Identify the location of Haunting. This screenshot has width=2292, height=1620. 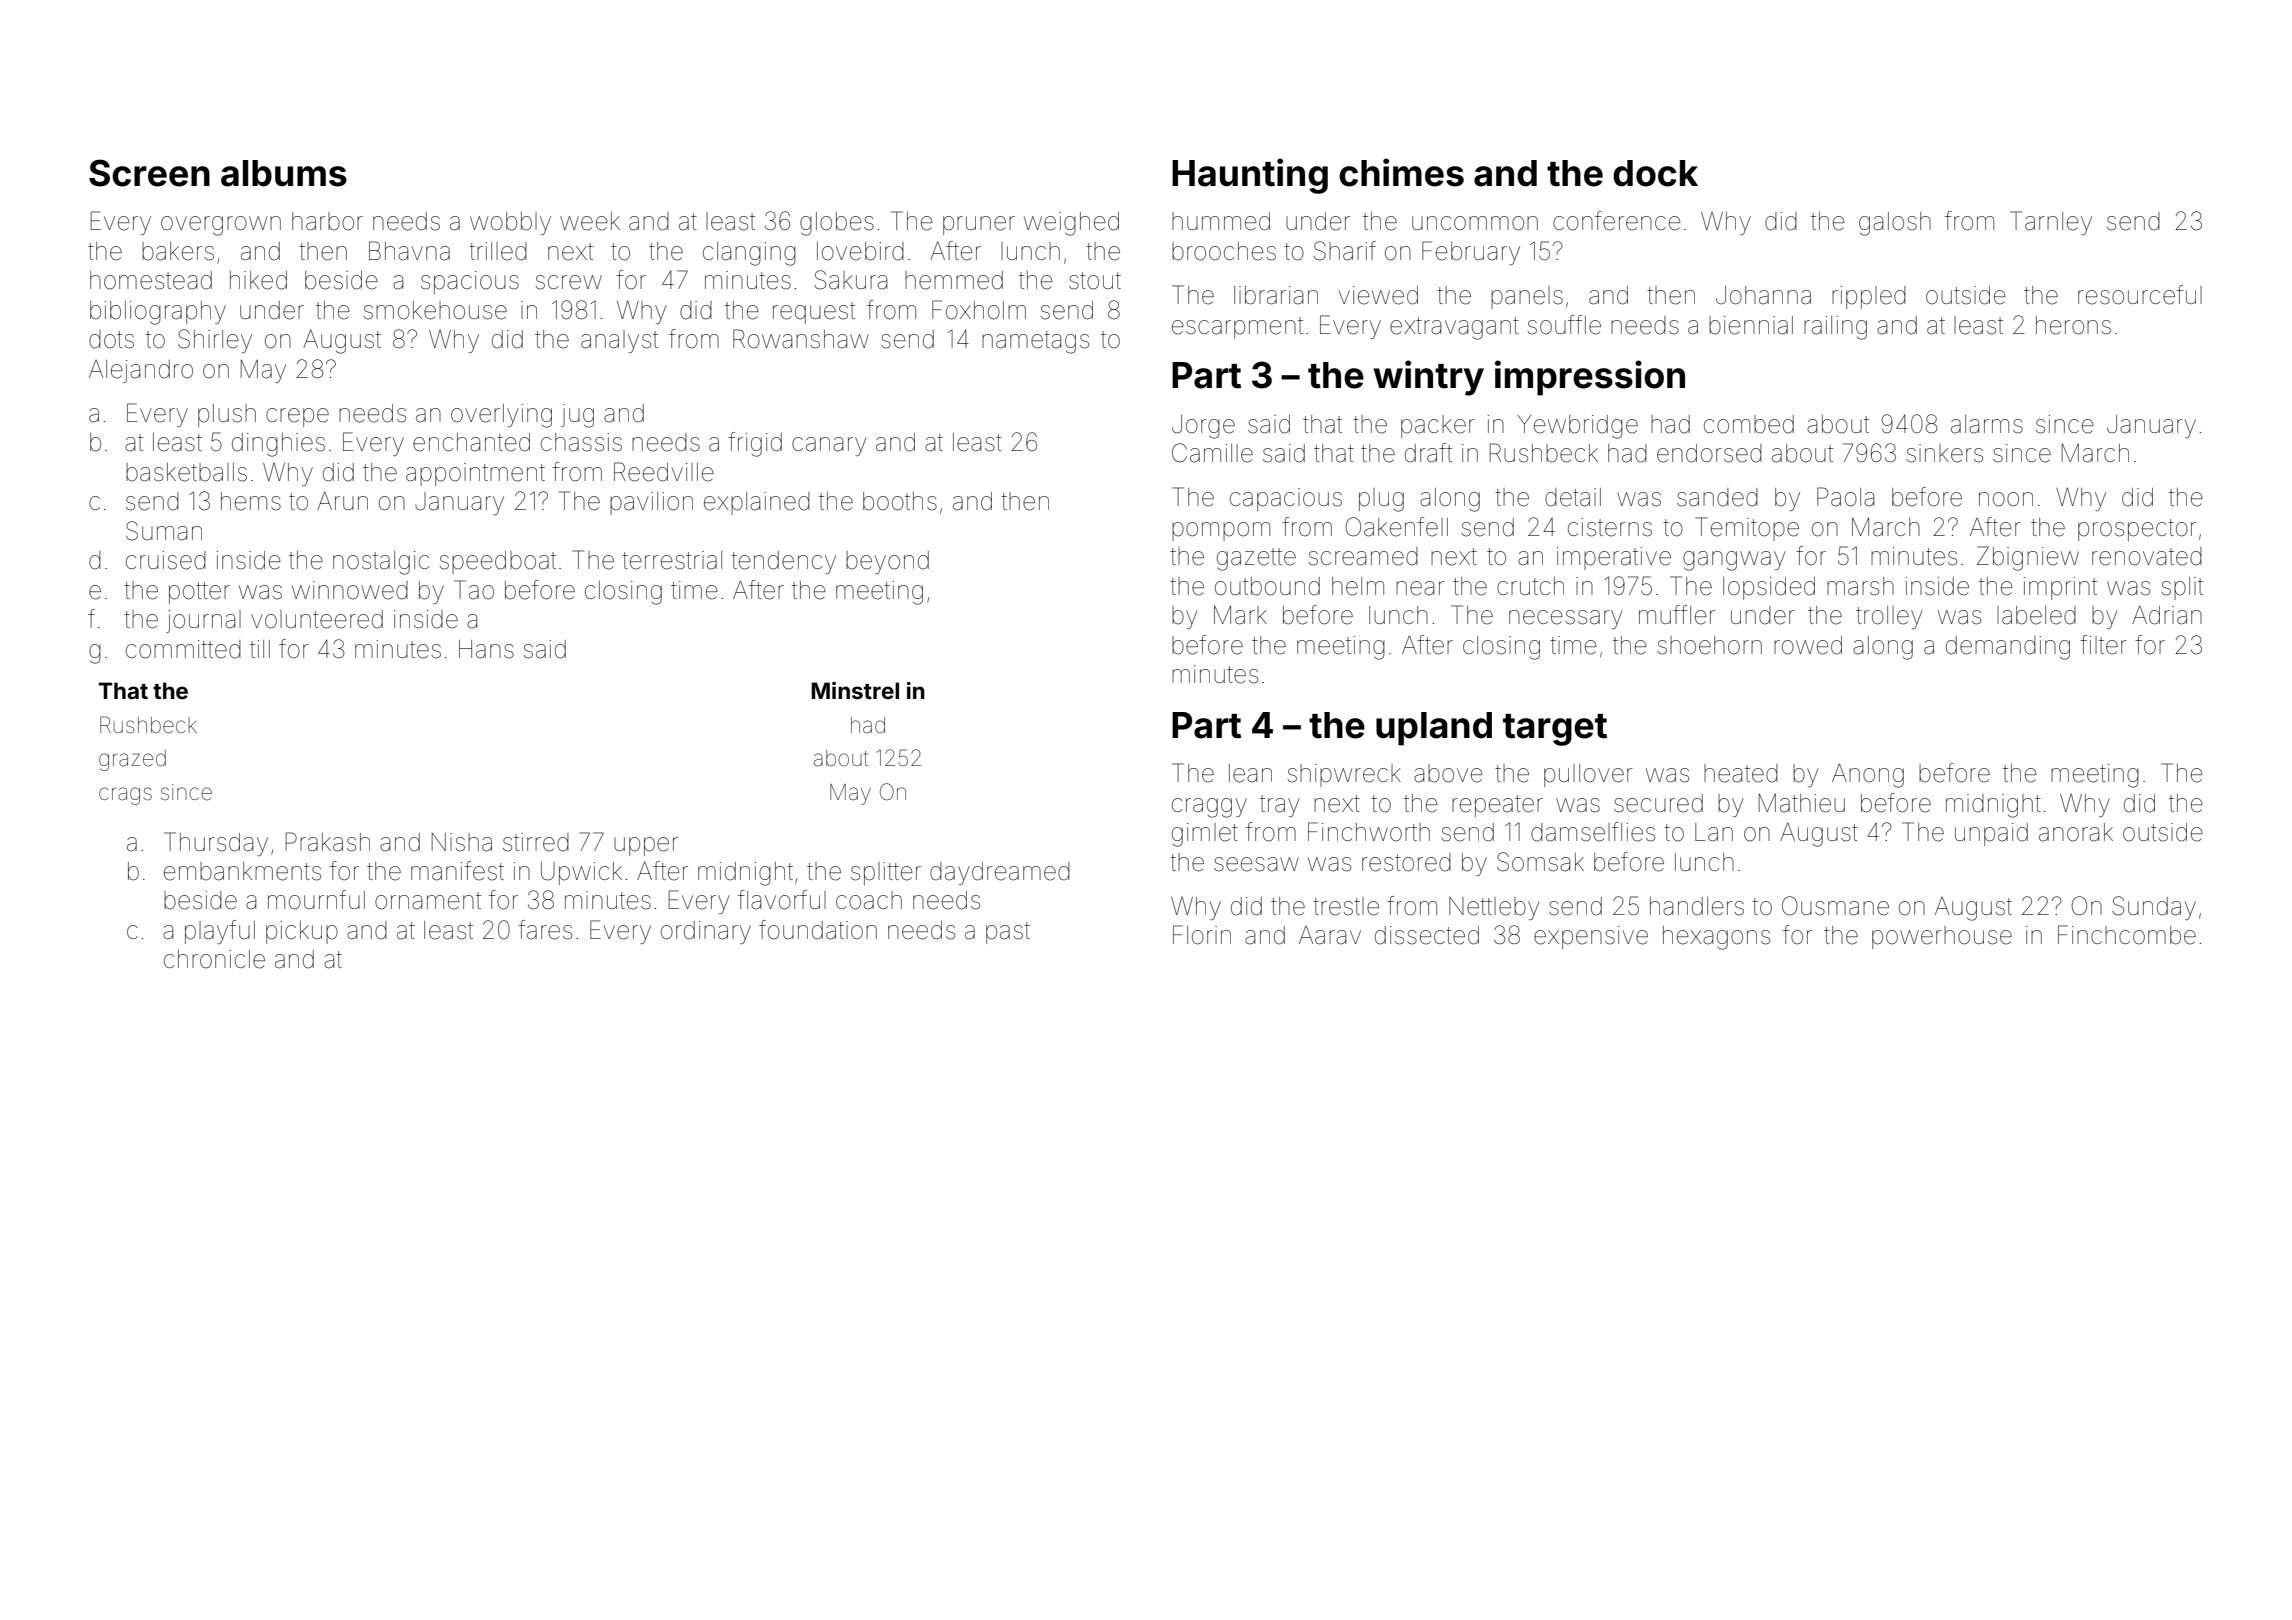
(1250, 176).
